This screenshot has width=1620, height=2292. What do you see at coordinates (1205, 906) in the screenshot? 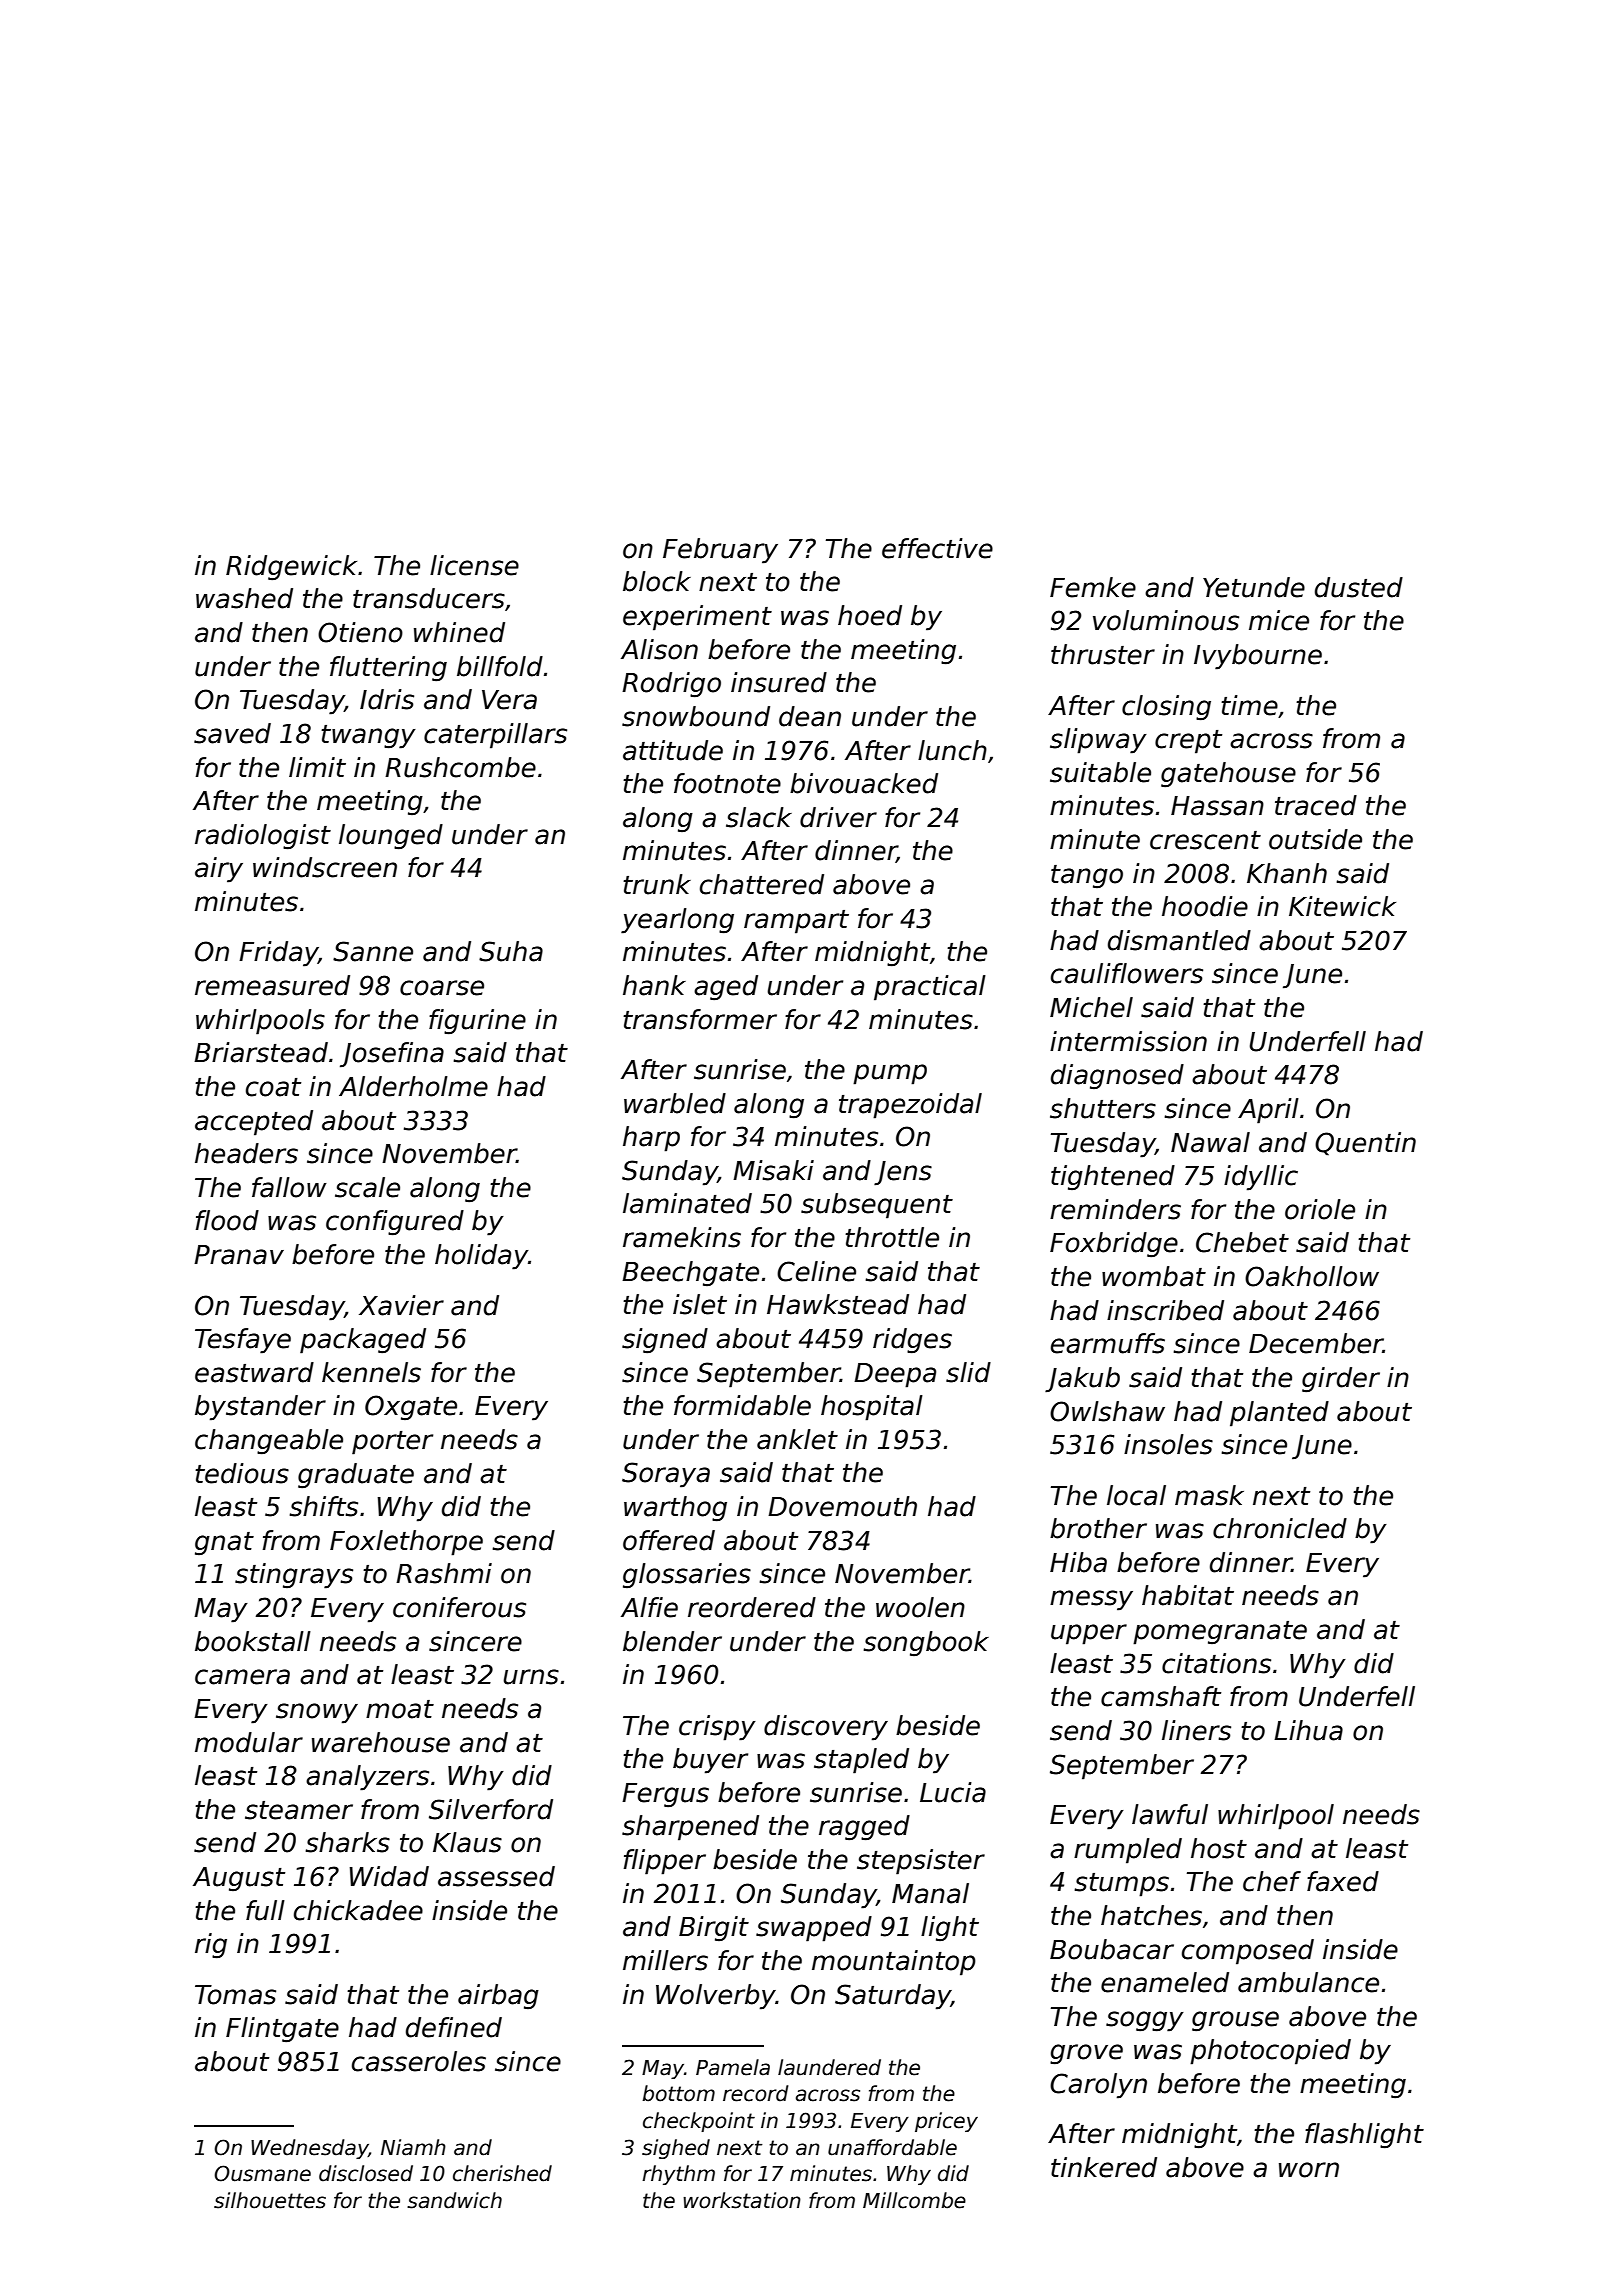
I see `hoodie` at bounding box center [1205, 906].
